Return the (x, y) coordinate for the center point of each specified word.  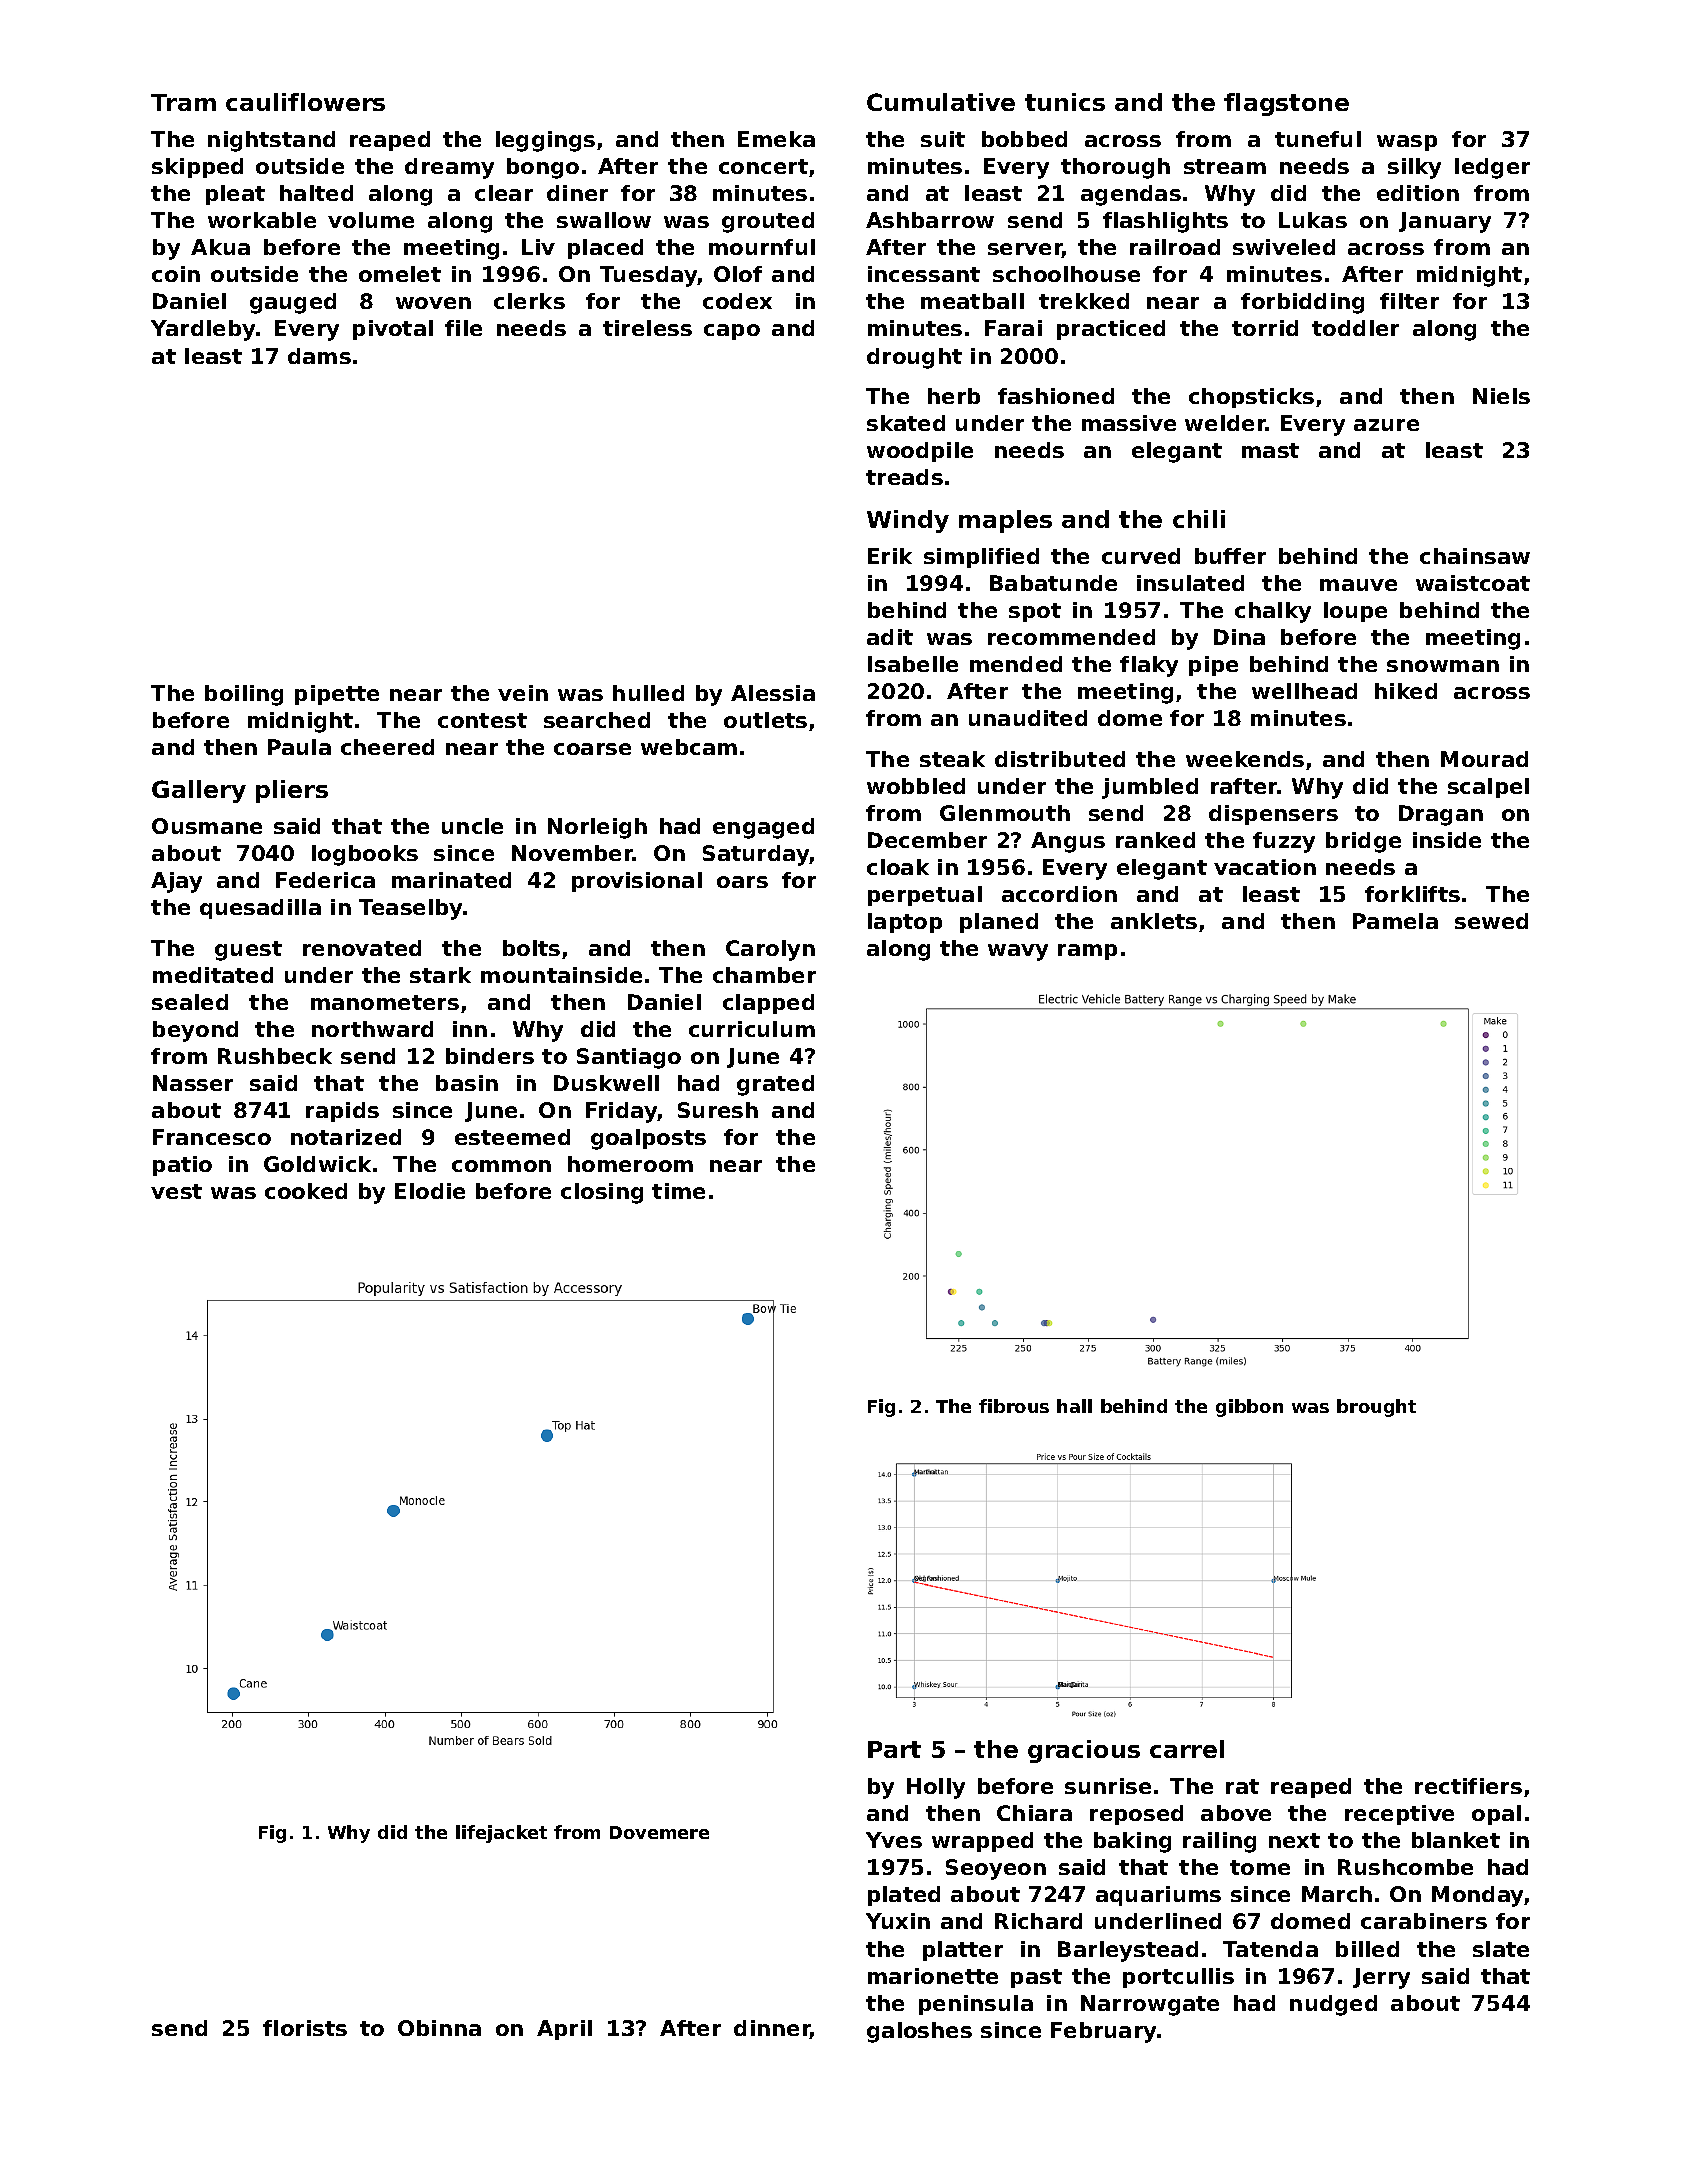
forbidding (1302, 303)
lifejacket (501, 1834)
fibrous (1014, 1406)
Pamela (1395, 921)
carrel (1187, 1749)
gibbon (1249, 1408)
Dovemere (659, 1832)
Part (894, 1749)
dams (319, 356)
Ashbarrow (930, 220)
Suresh (718, 1110)
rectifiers (1468, 1786)
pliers (292, 791)
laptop (905, 923)
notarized (346, 1137)
